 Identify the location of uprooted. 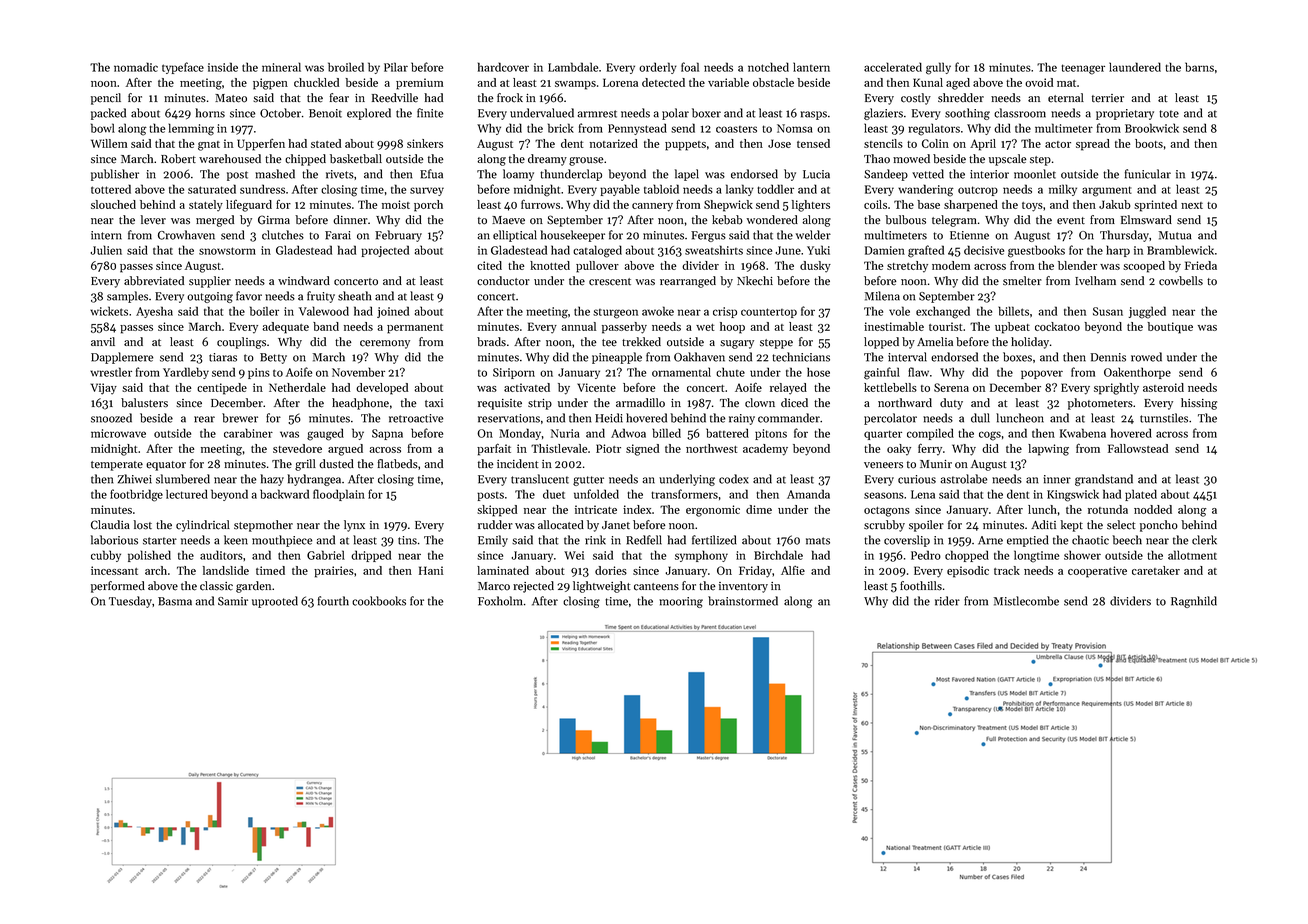
(275, 602).
